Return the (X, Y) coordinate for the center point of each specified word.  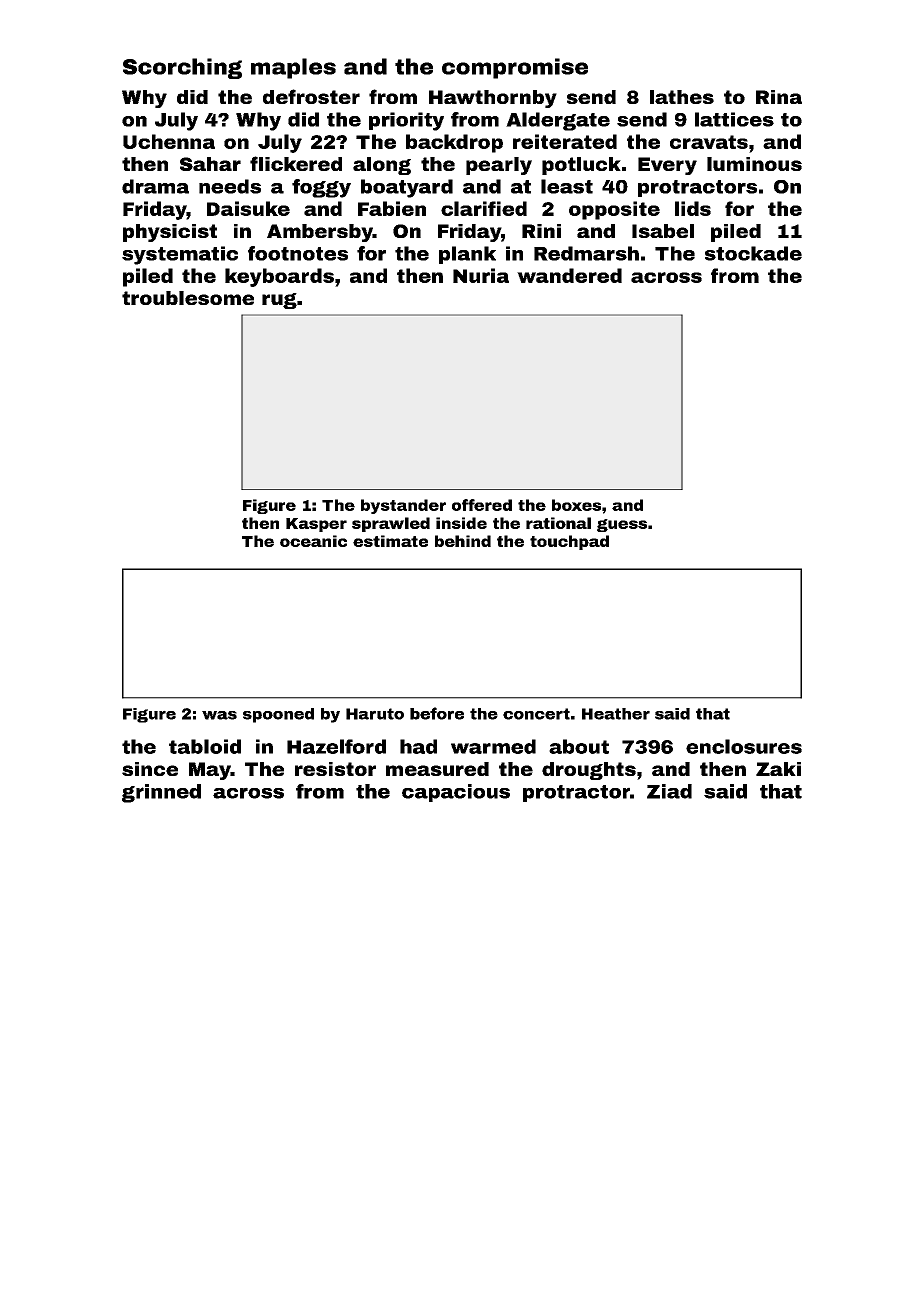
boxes (576, 505)
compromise (515, 68)
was (219, 715)
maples (293, 68)
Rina (779, 97)
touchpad (569, 542)
